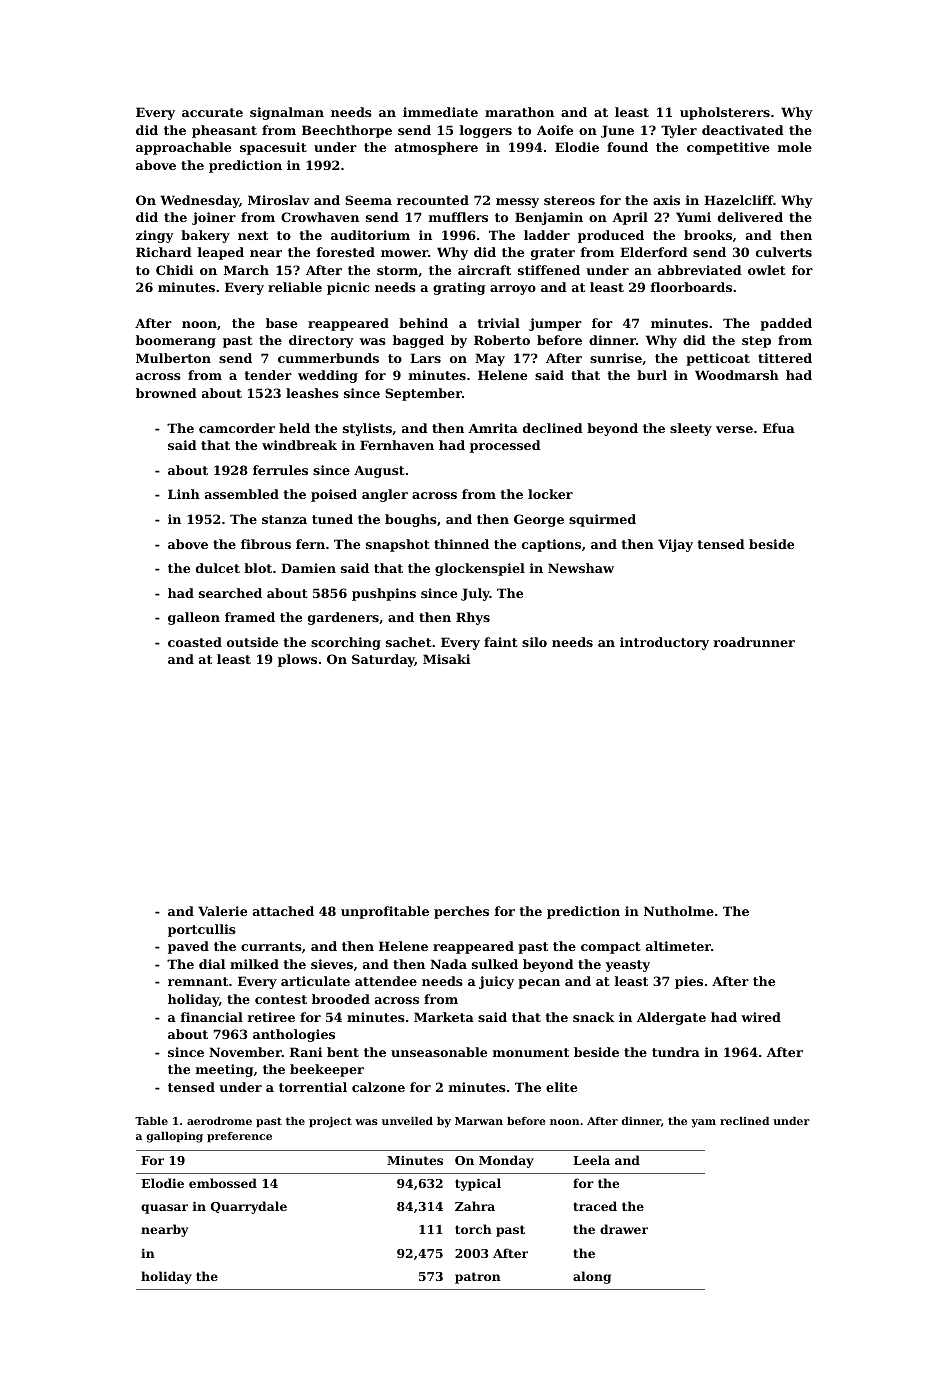 This image has height=1373, width=948. I want to click on project, so click(330, 1122).
